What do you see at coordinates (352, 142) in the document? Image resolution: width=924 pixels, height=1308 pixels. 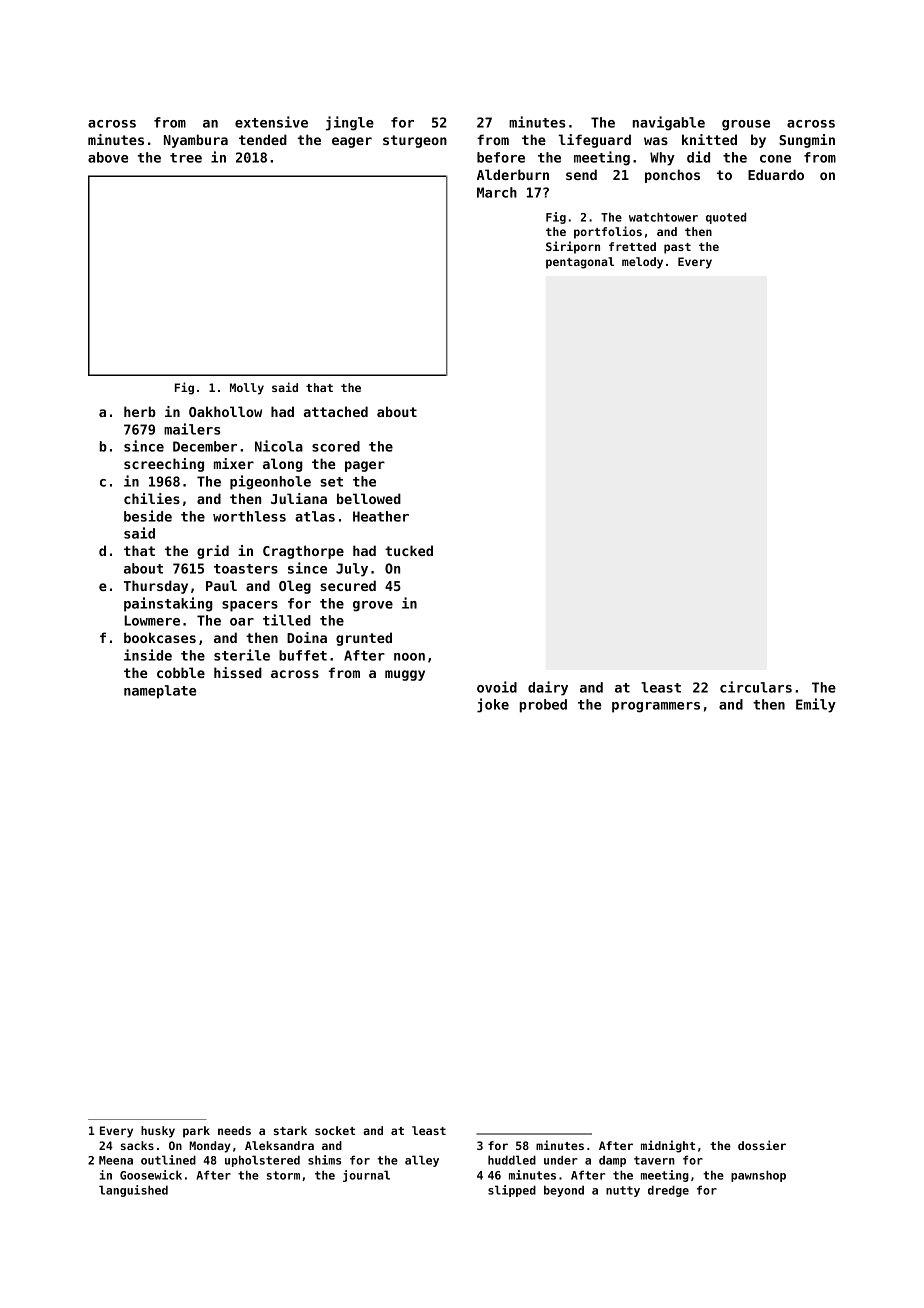 I see `eager` at bounding box center [352, 142].
